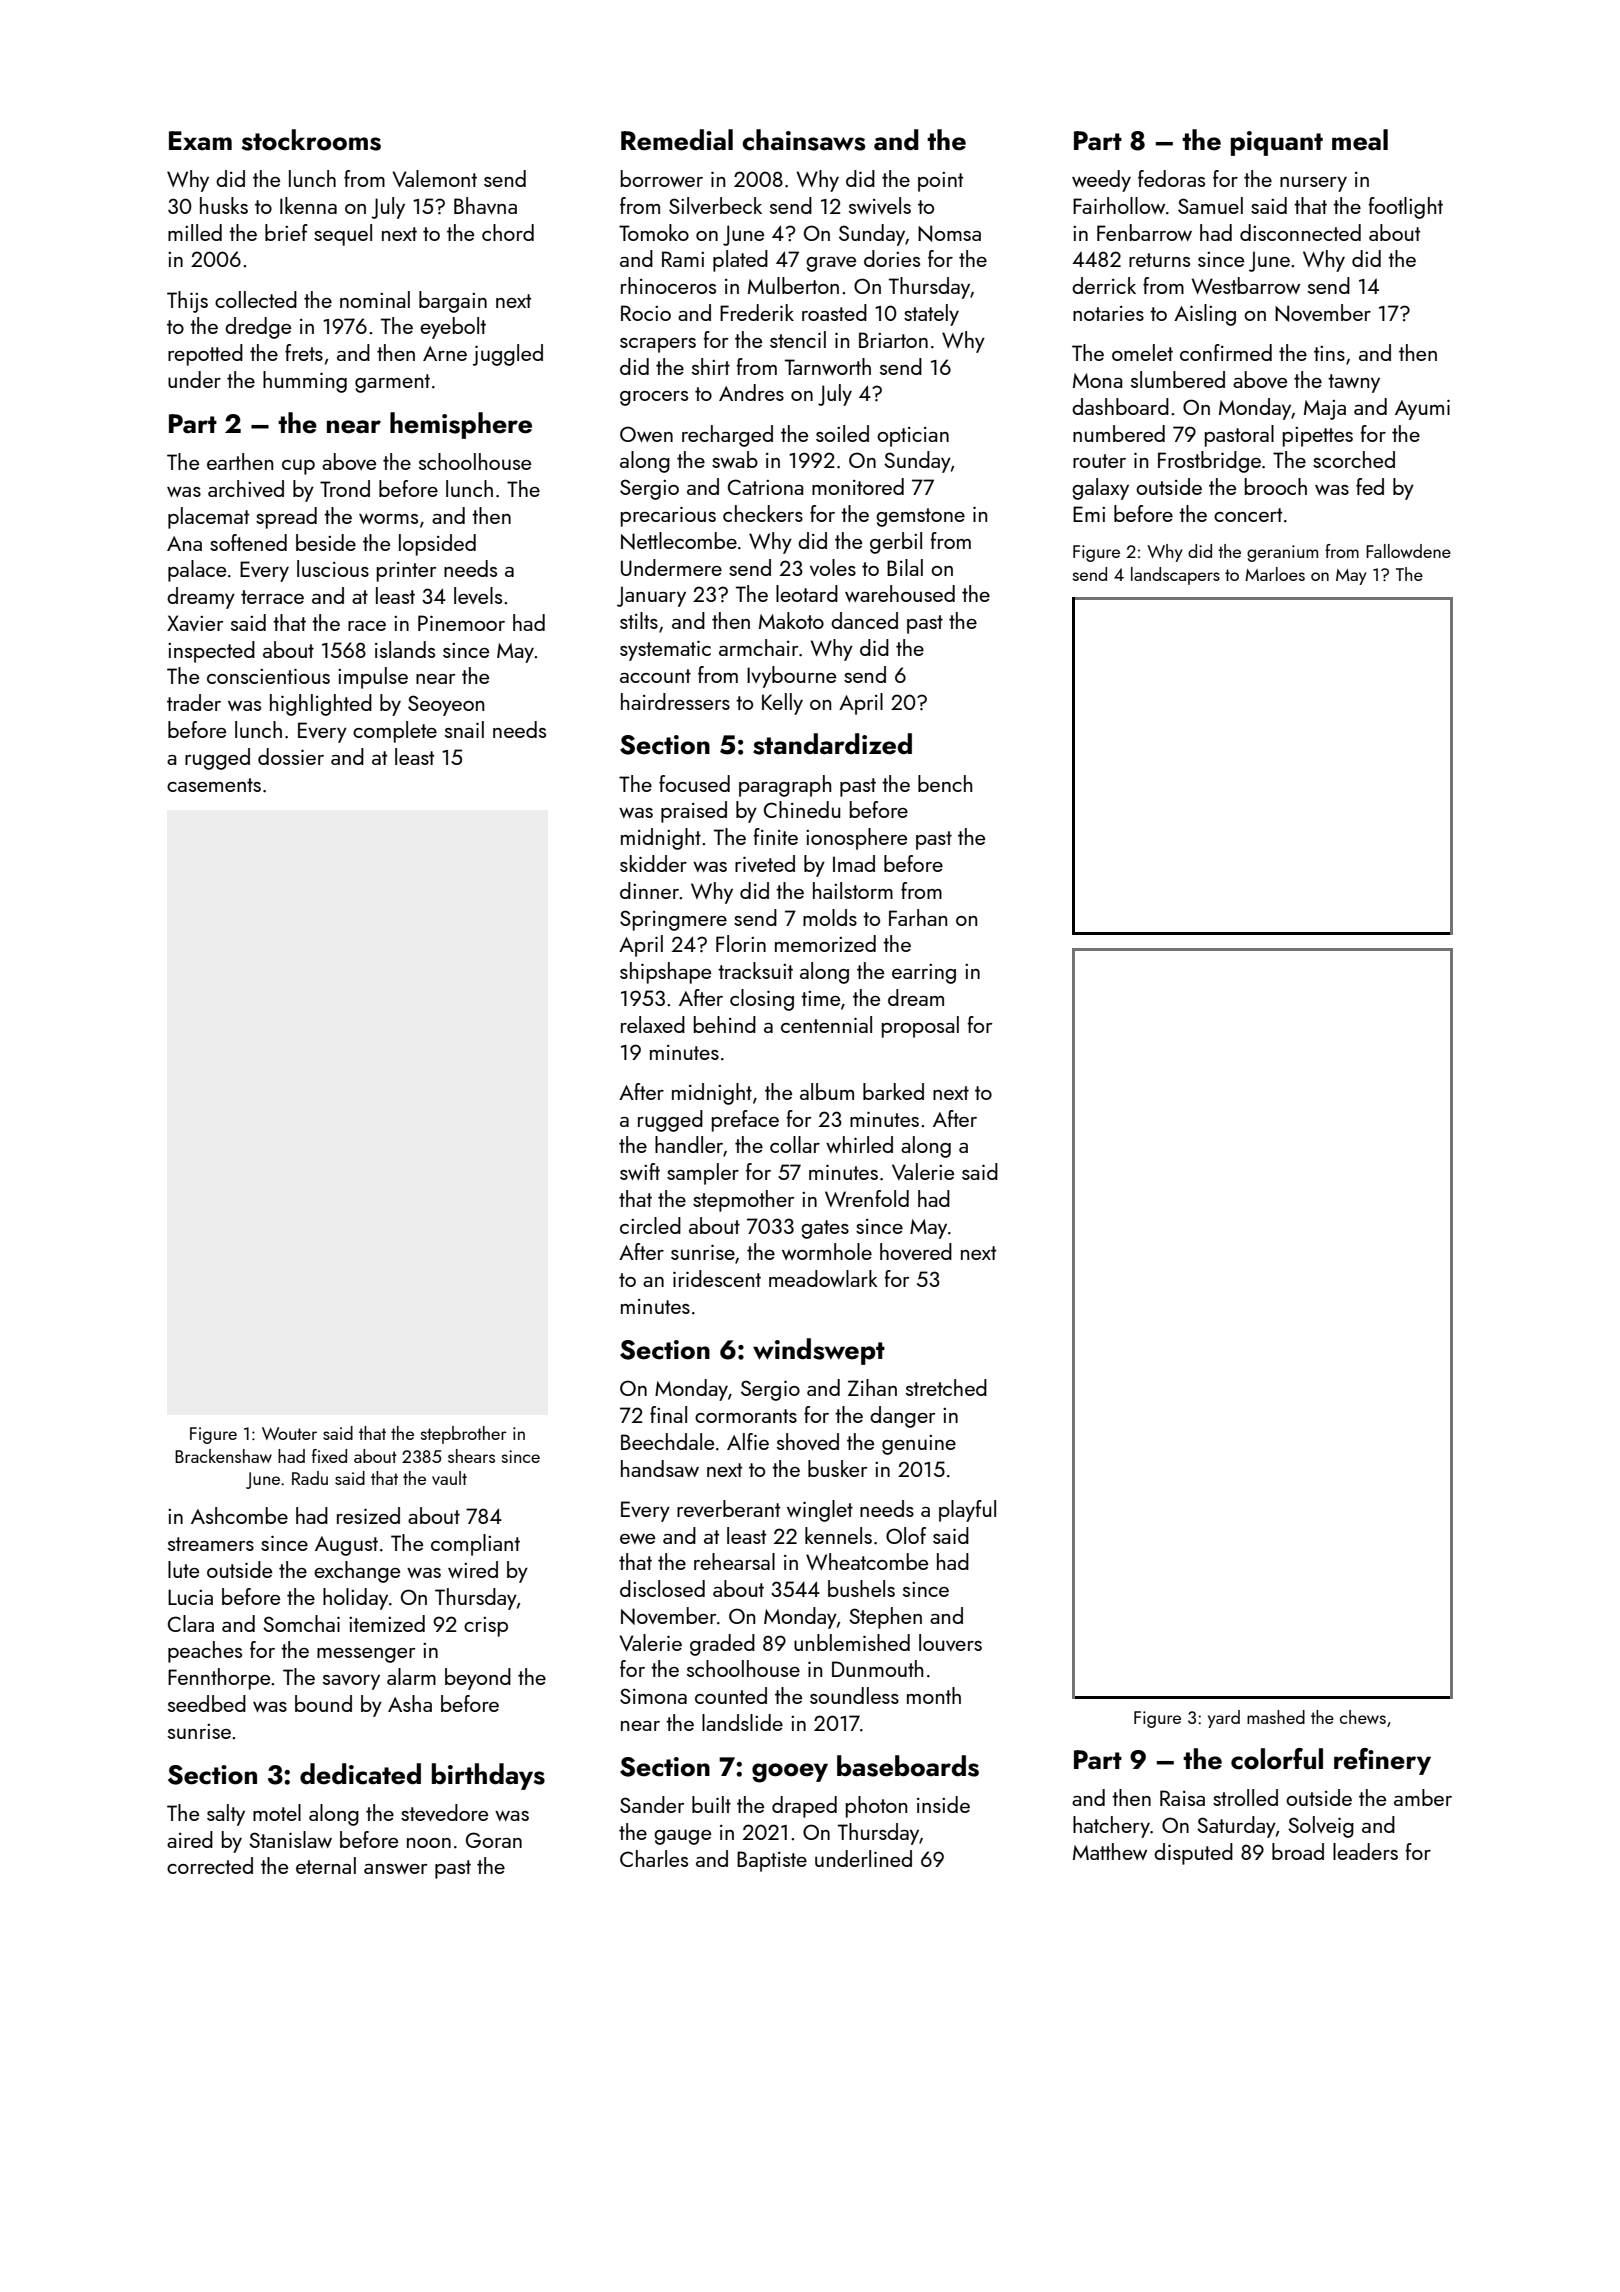  I want to click on circled, so click(650, 1225).
